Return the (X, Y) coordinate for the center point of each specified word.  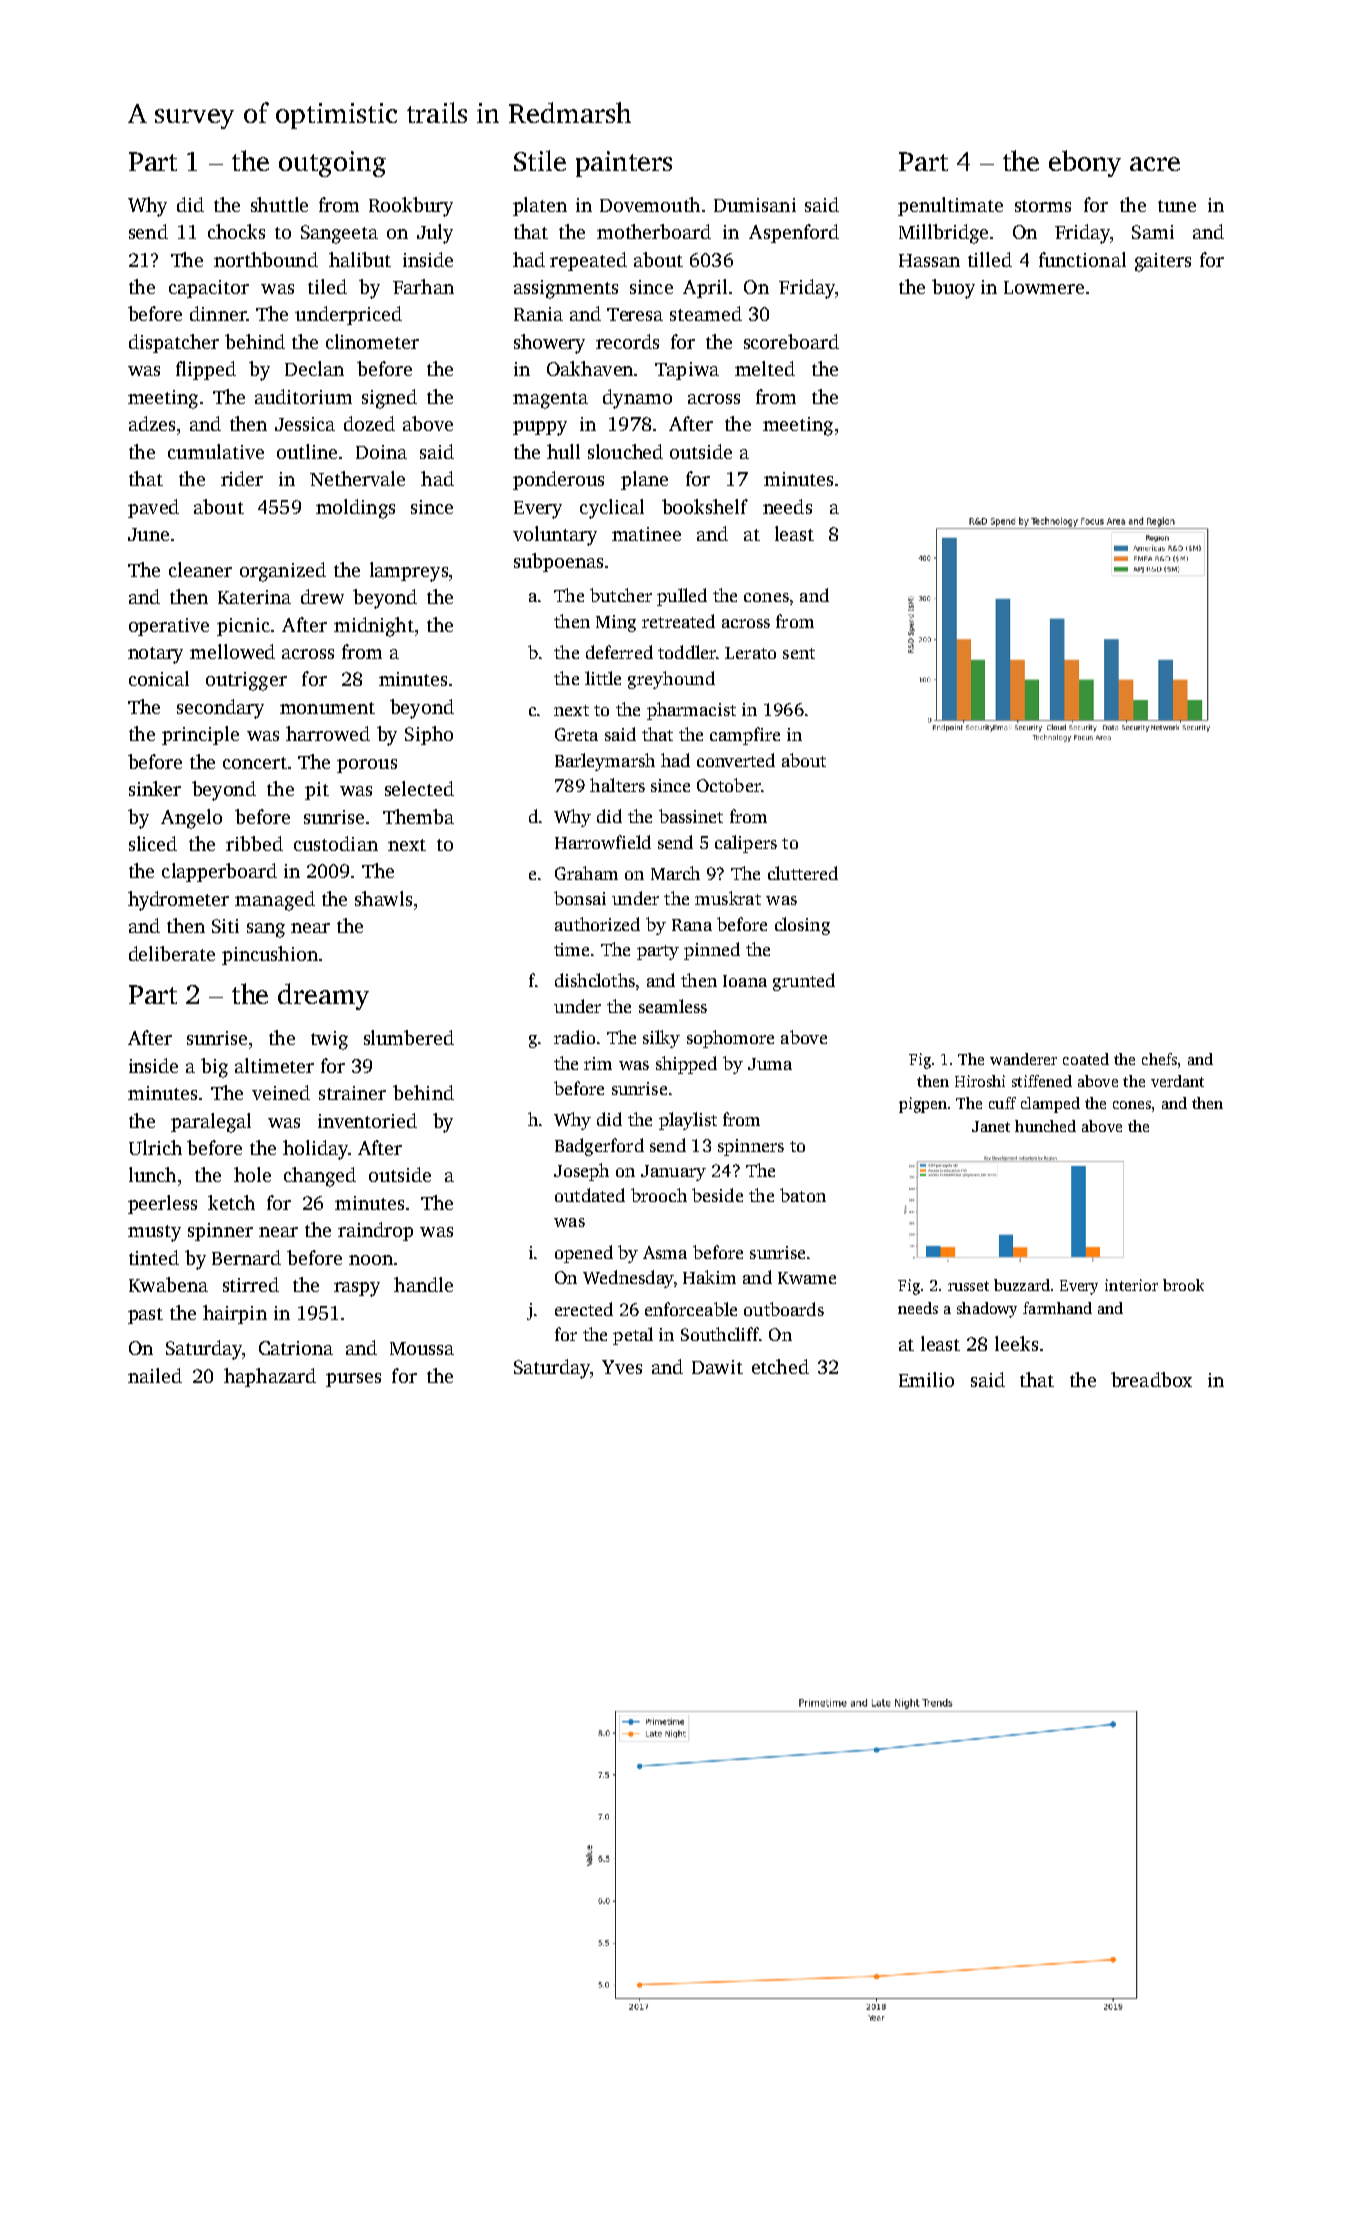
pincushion (270, 955)
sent (799, 653)
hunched (1045, 1126)
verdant (1177, 1081)
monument (327, 708)
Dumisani (755, 205)
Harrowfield (603, 842)
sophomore (730, 1039)
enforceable (691, 1309)
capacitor (209, 289)
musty (154, 1233)
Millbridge (943, 234)
